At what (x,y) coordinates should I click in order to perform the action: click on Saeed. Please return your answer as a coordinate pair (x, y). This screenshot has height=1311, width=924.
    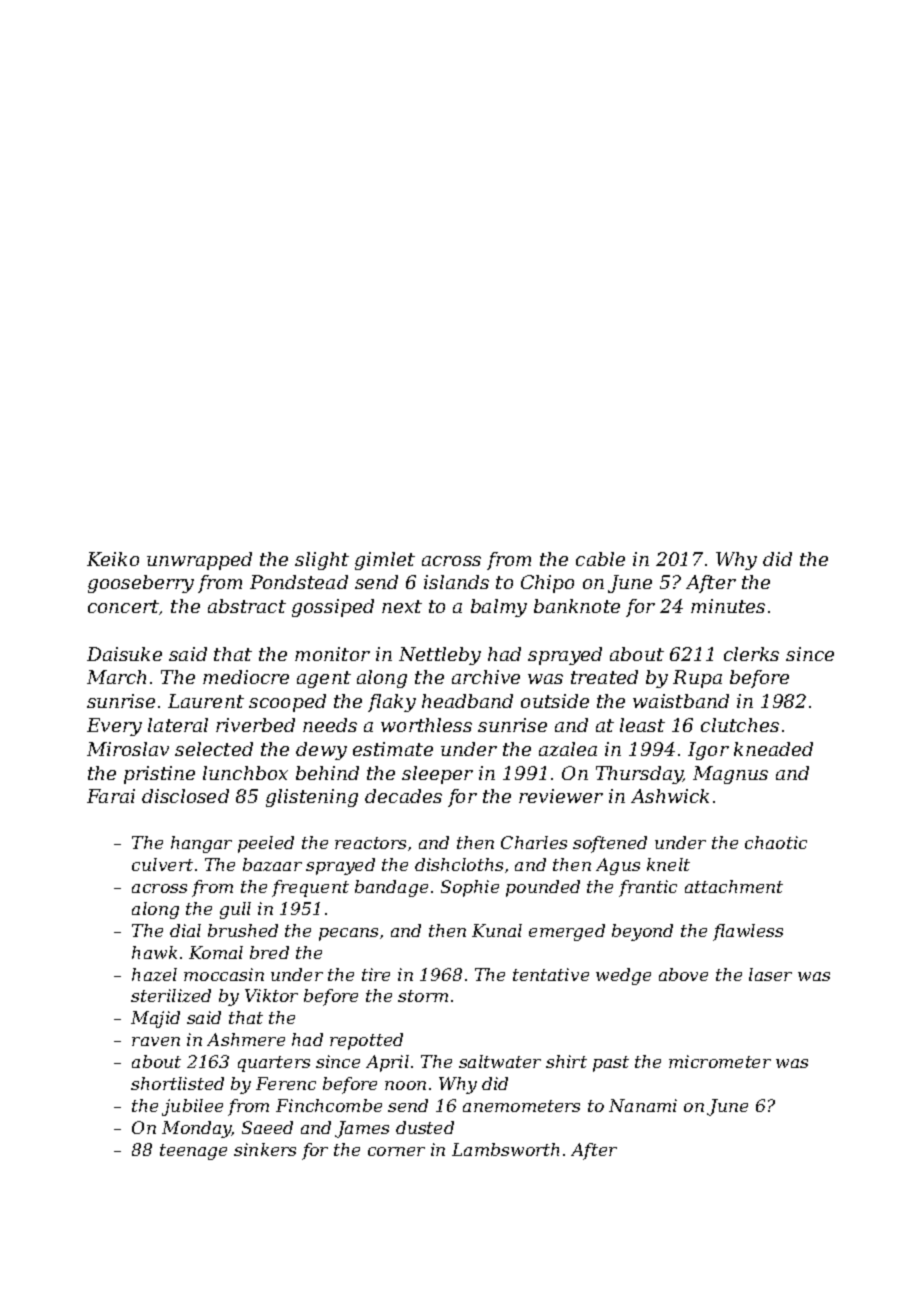
    Looking at the image, I should click on (267, 1127).
